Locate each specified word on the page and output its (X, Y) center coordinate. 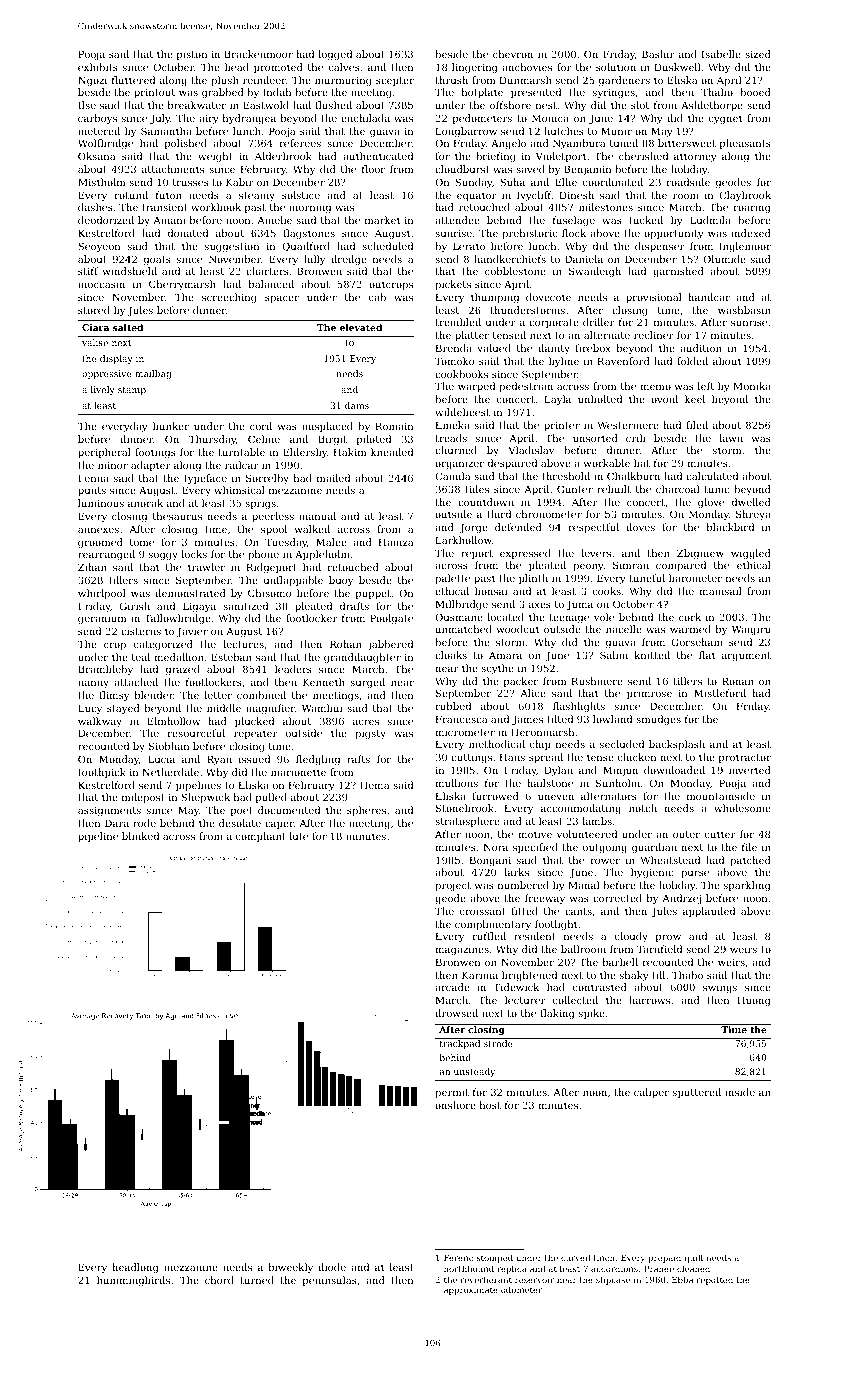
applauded (709, 912)
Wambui (322, 708)
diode (332, 1267)
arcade (452, 987)
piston (192, 55)
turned (257, 1280)
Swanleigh (595, 272)
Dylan (558, 771)
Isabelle (721, 54)
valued (494, 348)
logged (335, 55)
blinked (140, 836)
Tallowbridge (177, 619)
